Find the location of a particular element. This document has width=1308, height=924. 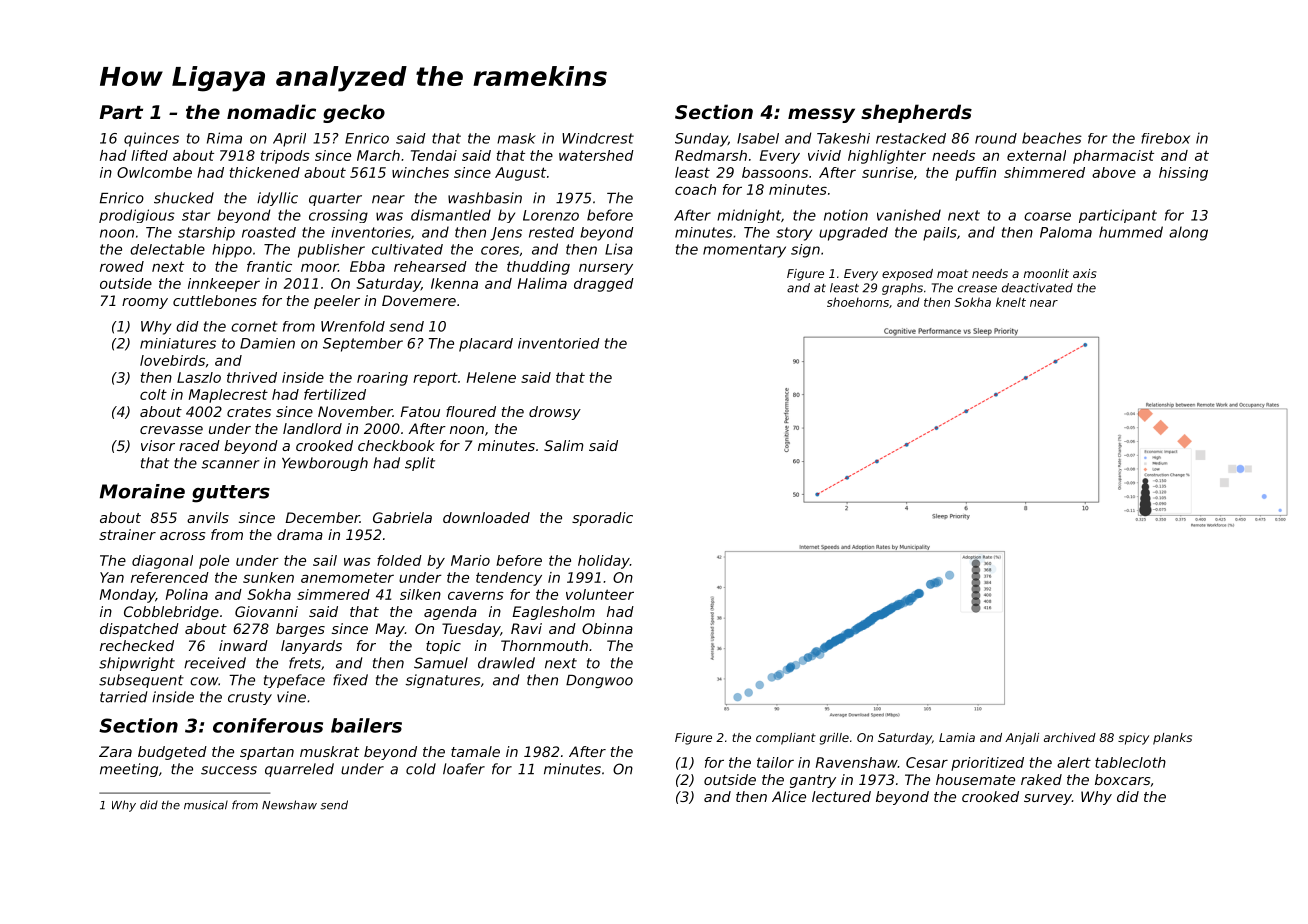

shepherds is located at coordinates (916, 113).
